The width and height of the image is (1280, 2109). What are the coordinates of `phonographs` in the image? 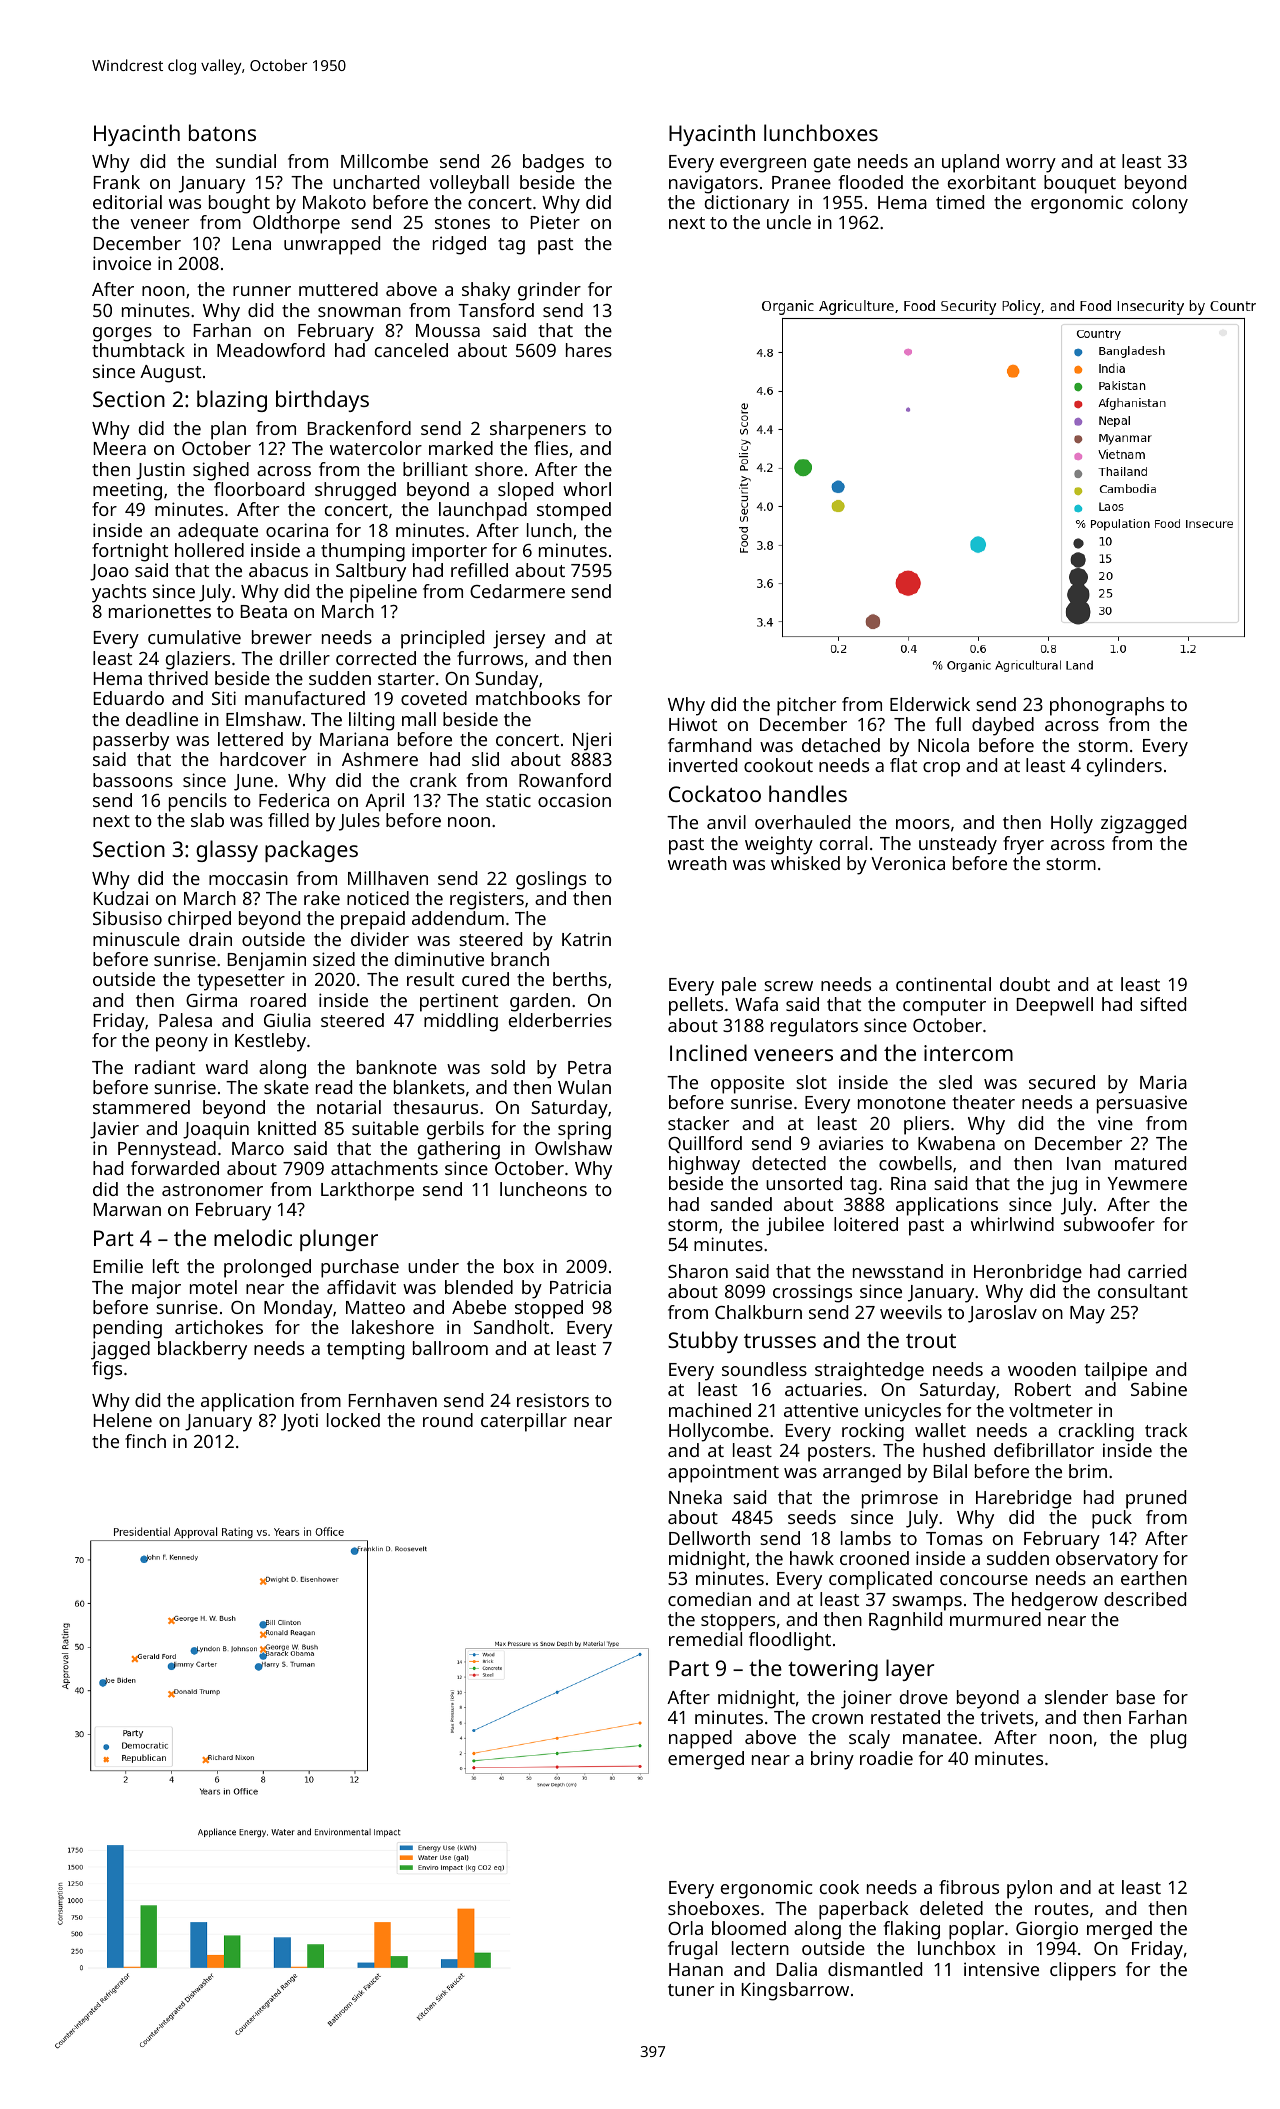 It's located at (1107, 706).
